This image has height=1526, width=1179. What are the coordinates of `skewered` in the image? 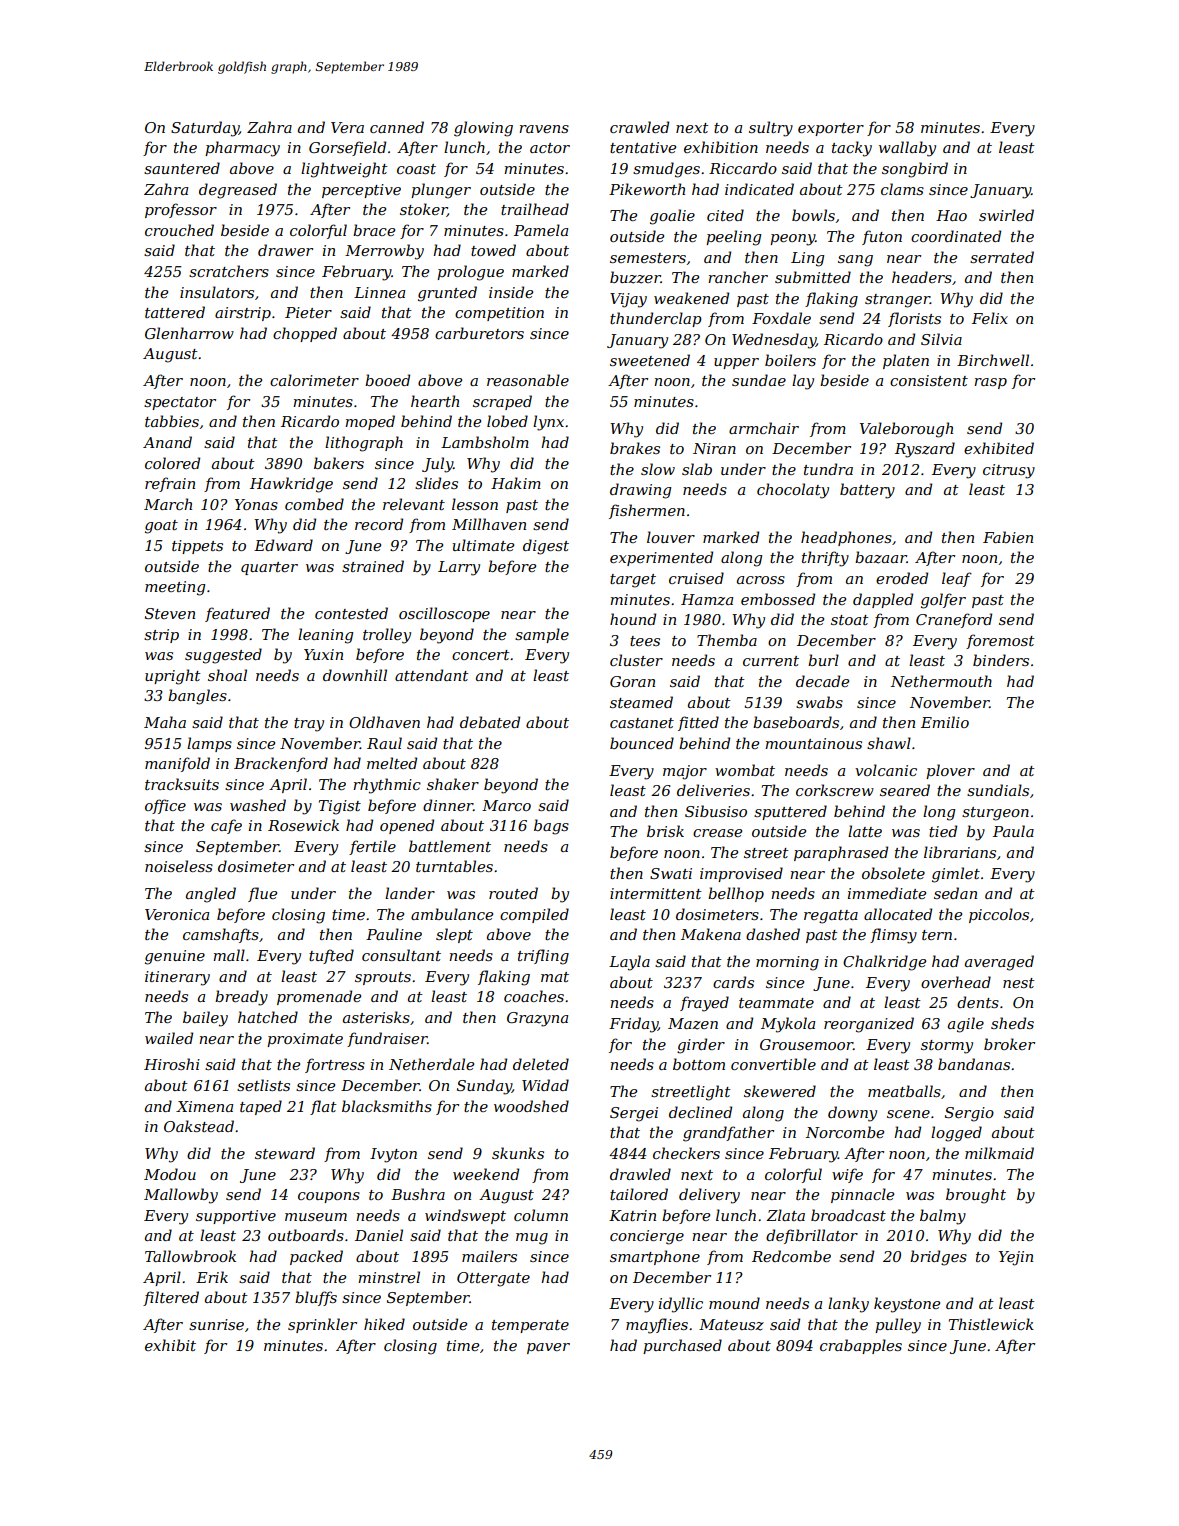 It's located at (780, 1091).
